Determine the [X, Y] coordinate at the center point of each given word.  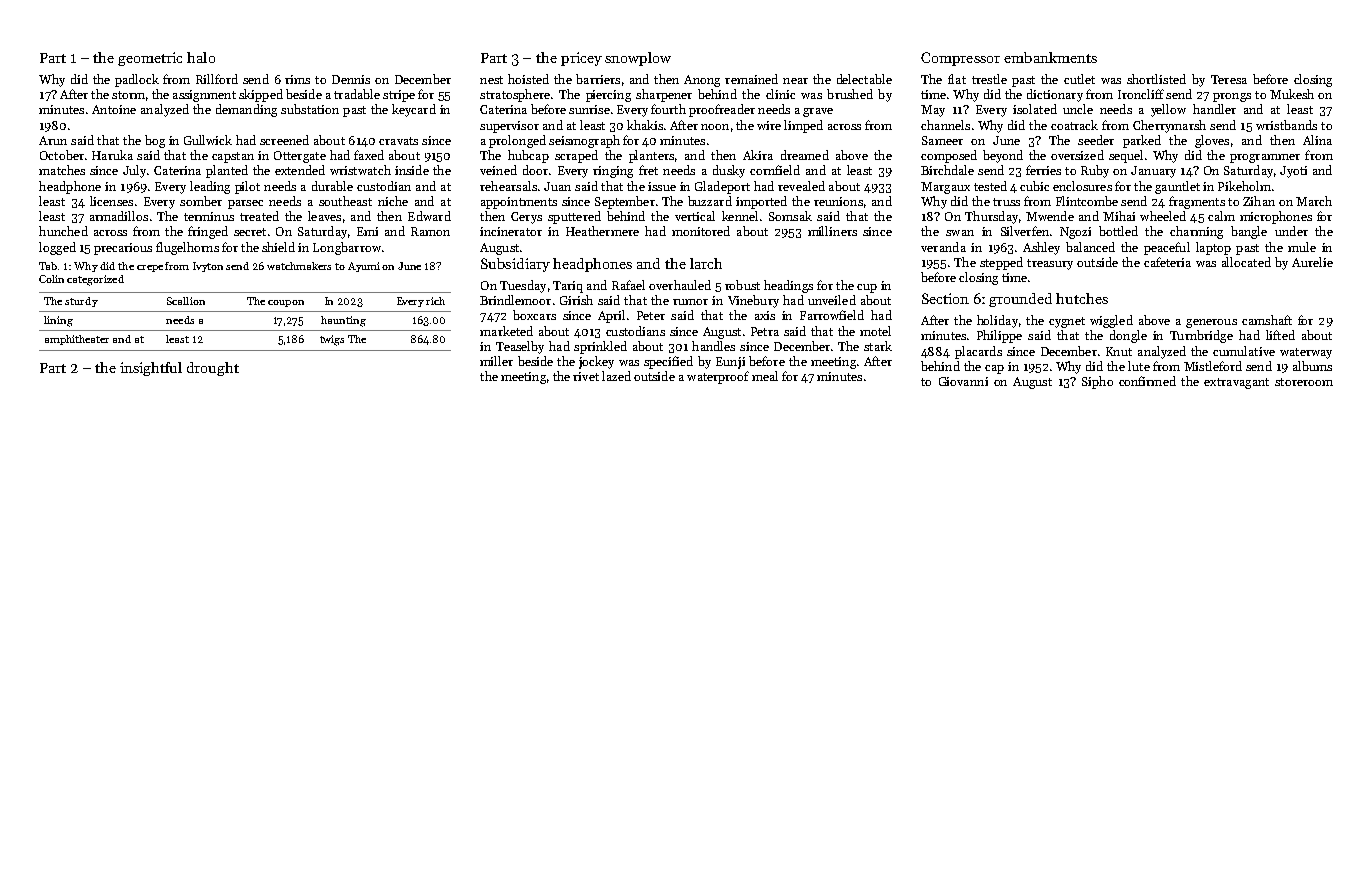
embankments [1050, 57]
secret [250, 232]
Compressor [960, 59]
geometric [150, 59]
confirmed [1147, 381]
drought [213, 369]
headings [788, 286]
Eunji [730, 363]
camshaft [1267, 320]
